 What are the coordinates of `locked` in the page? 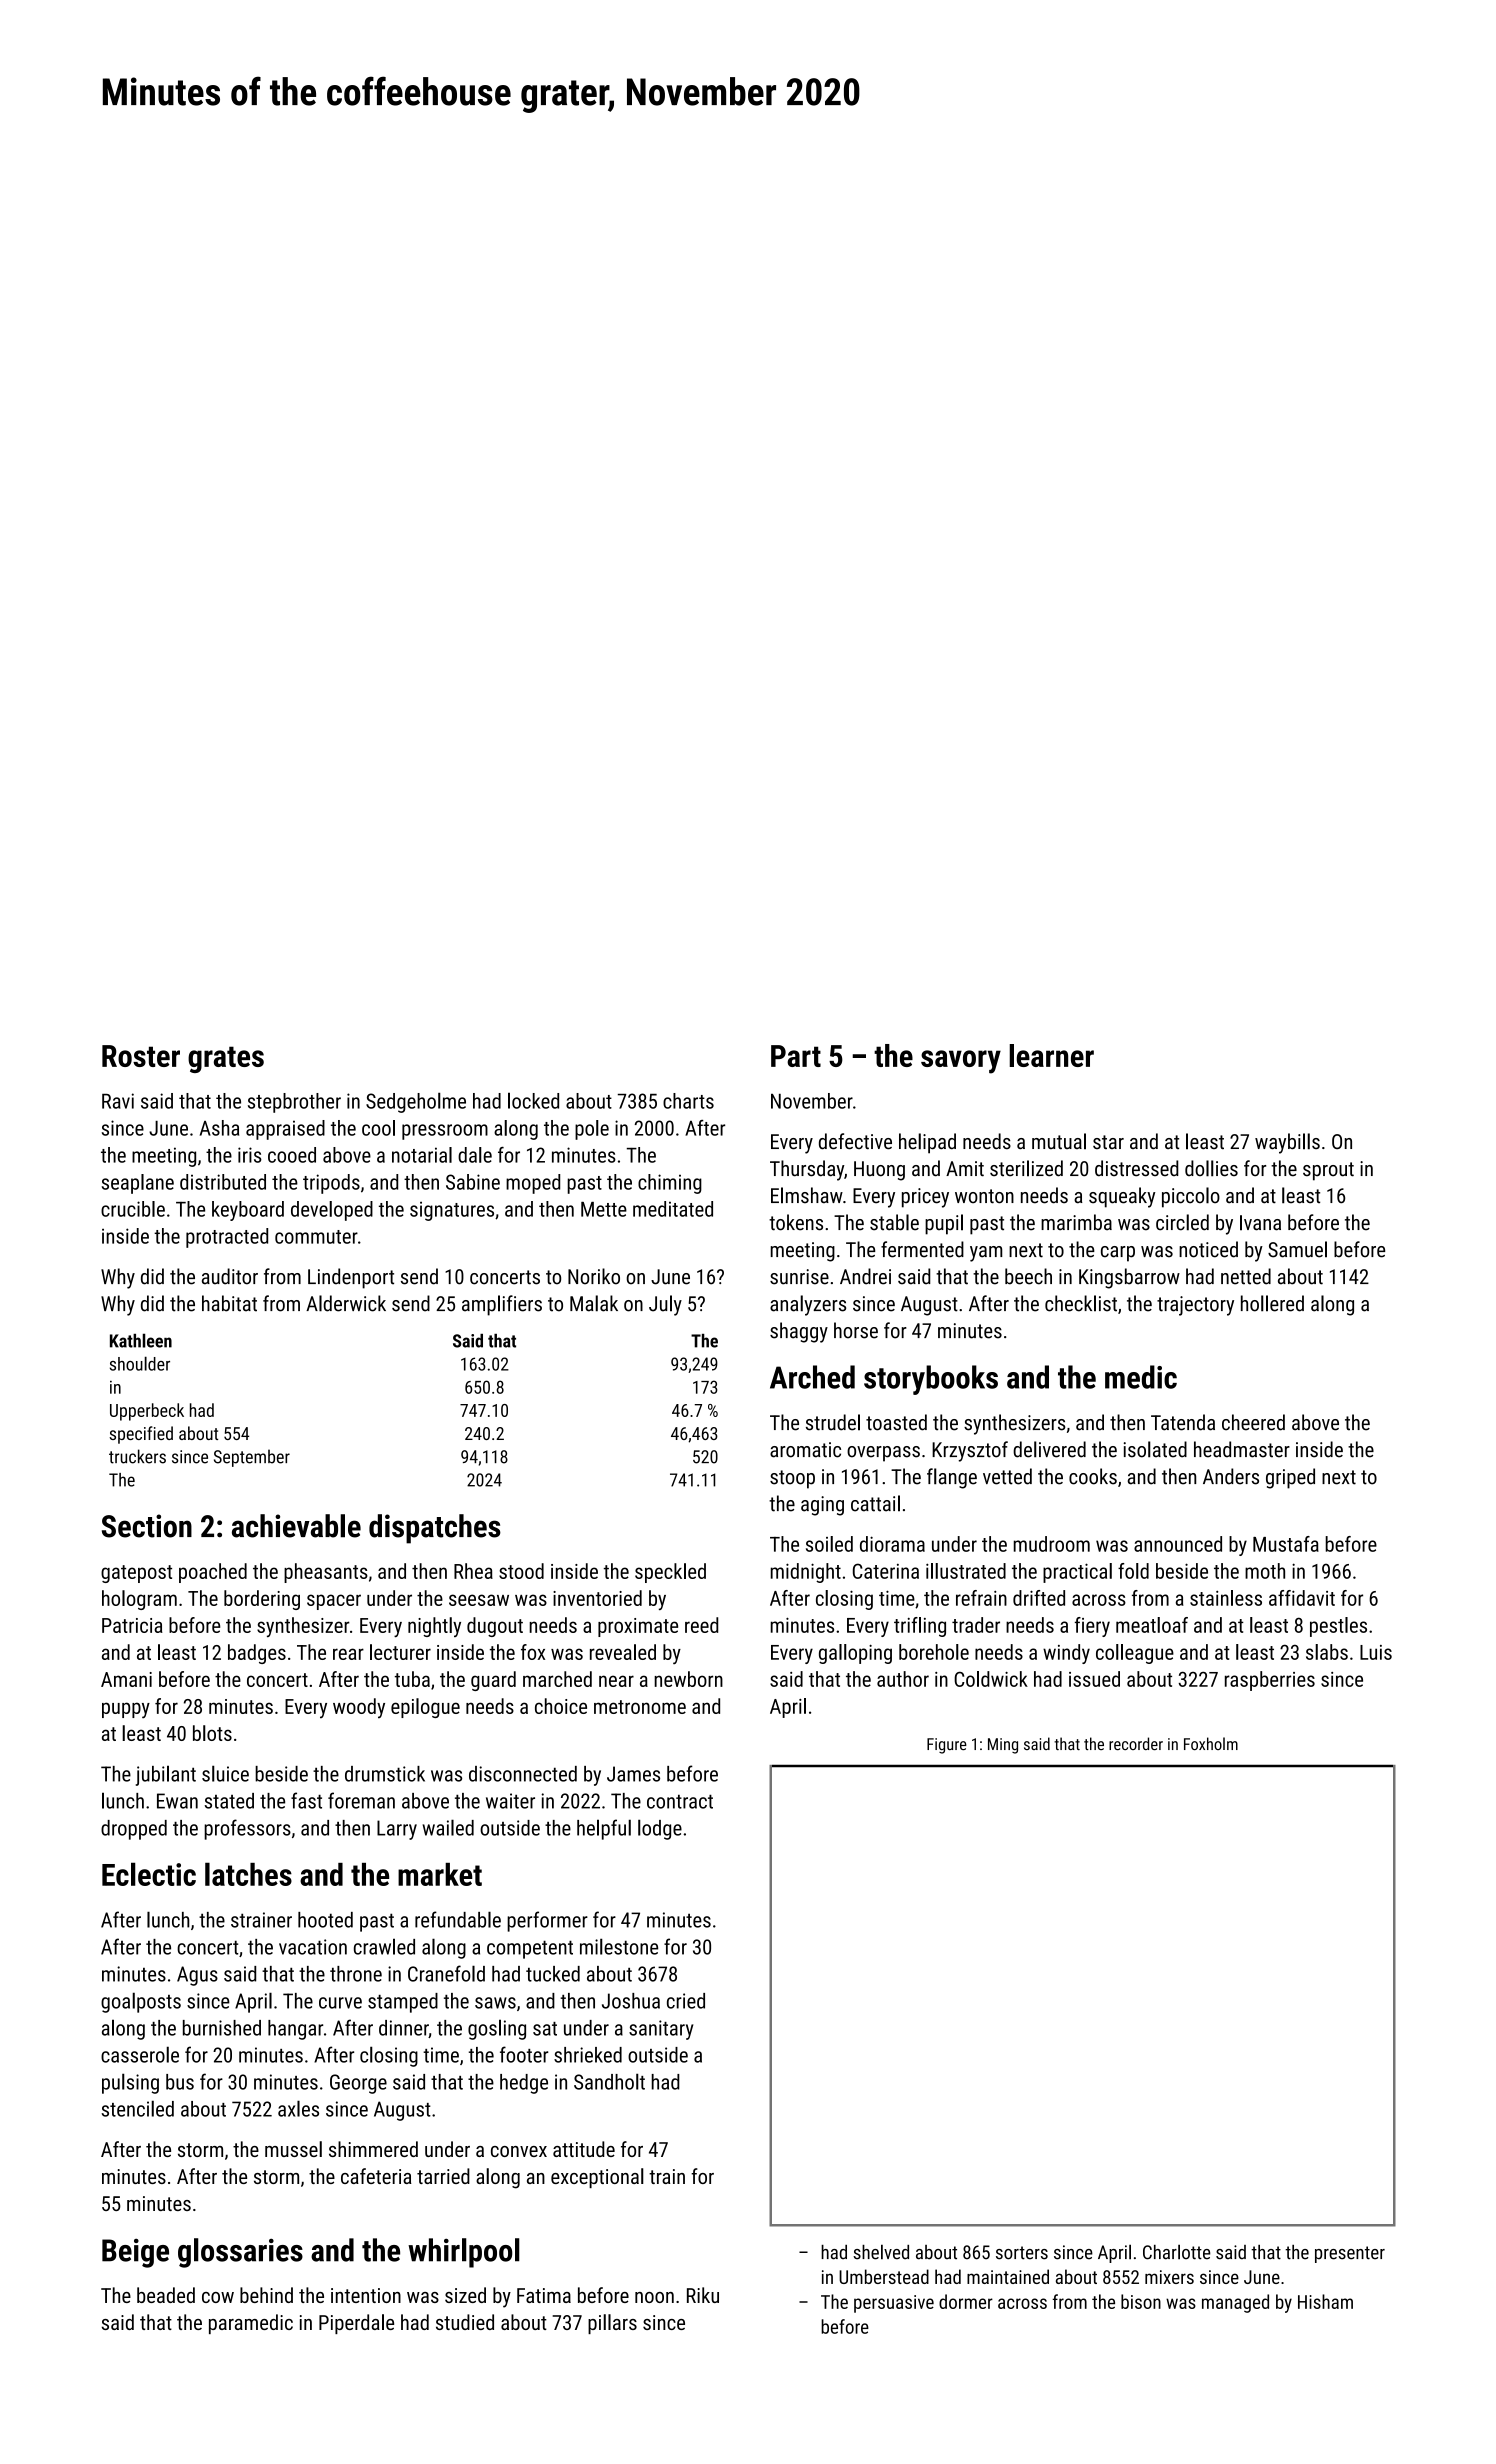 It's located at (533, 1100).
